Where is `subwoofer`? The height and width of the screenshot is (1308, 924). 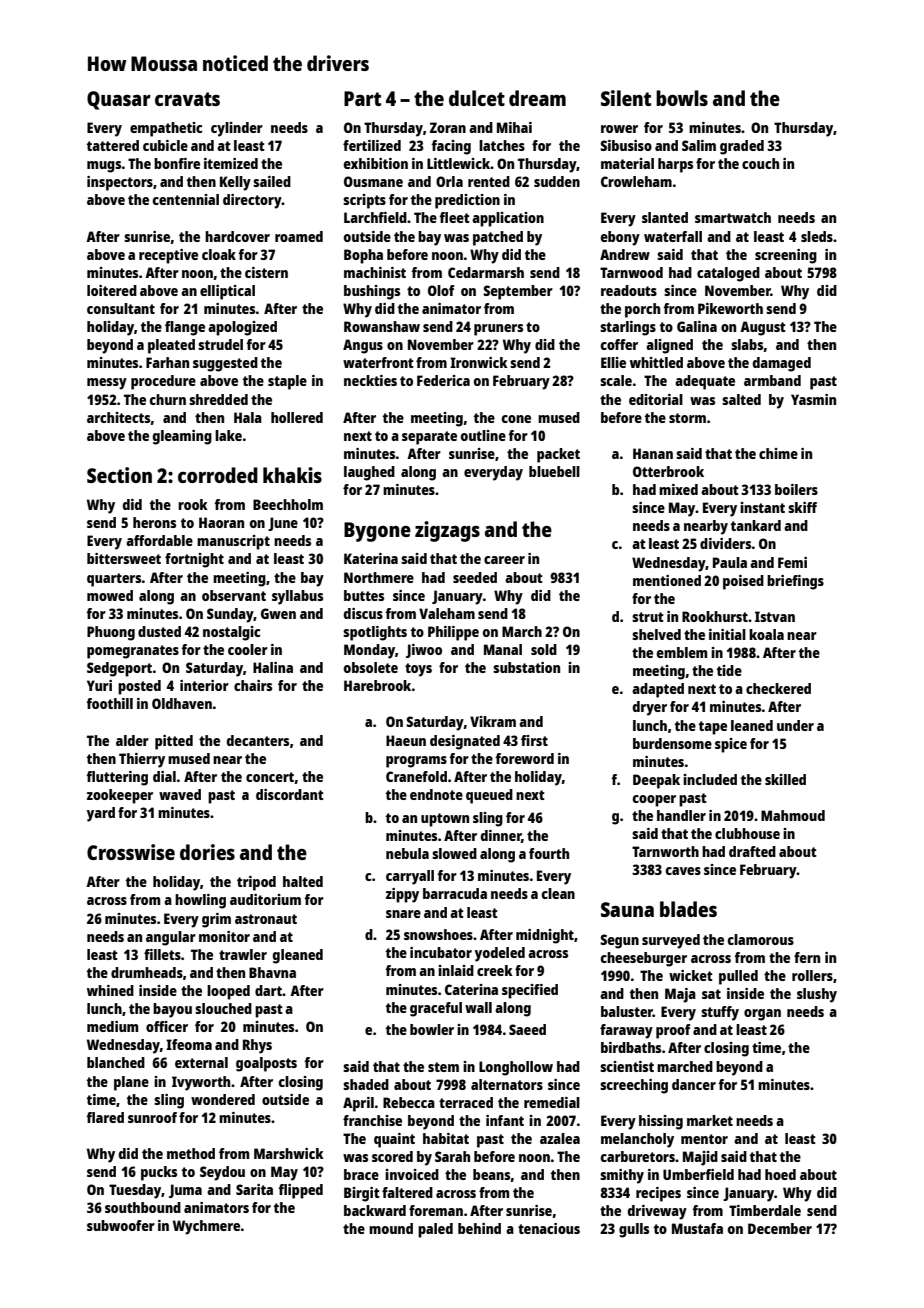 subwoofer is located at coordinates (121, 1225).
